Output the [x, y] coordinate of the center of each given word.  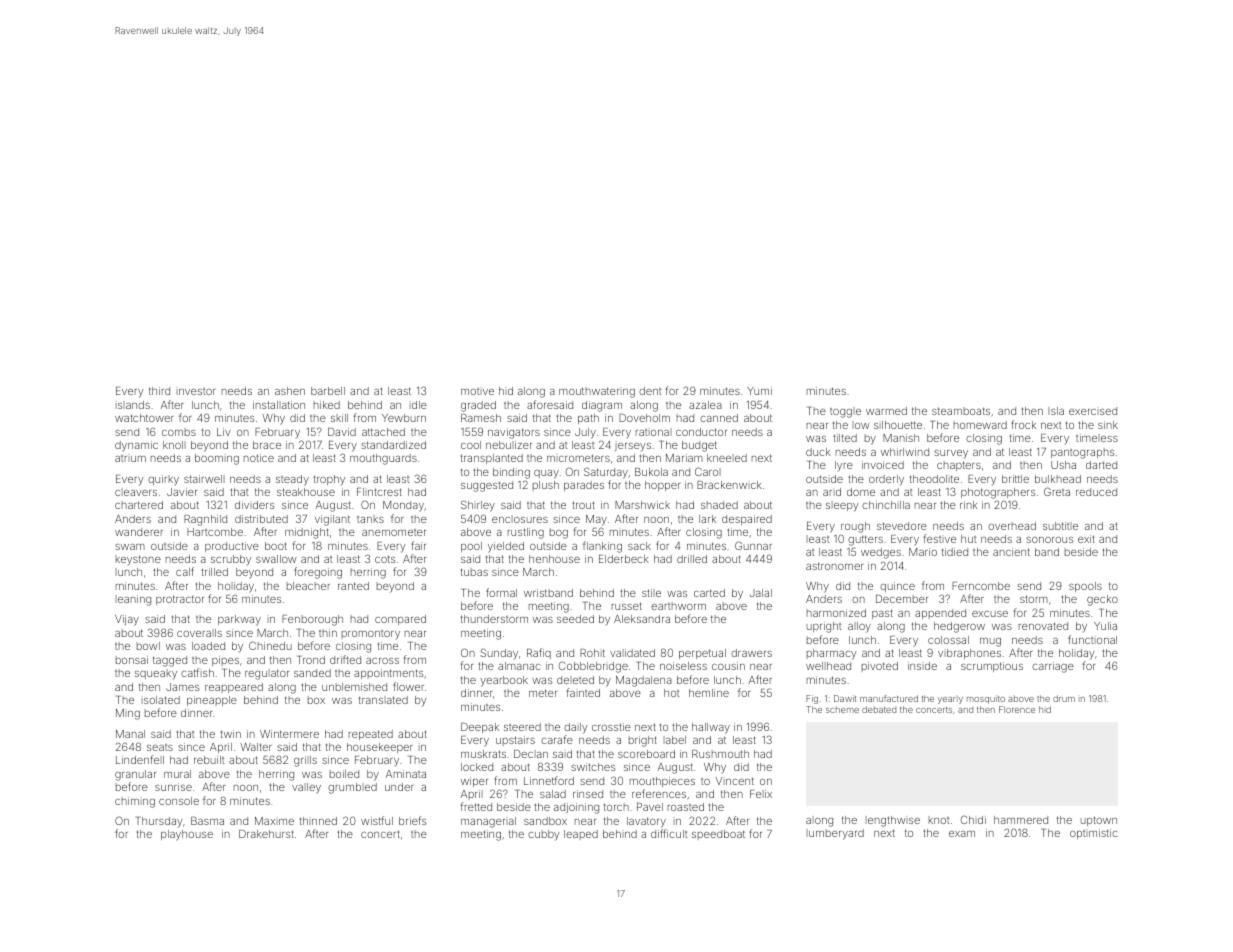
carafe [557, 739]
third [159, 391]
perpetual [702, 654]
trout [583, 505]
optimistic [1093, 834]
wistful [377, 820]
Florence [1017, 709]
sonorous [1049, 540]
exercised [1093, 411]
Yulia [1105, 626]
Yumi [759, 391]
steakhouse [306, 492]
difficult [669, 833]
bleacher [308, 586]
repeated [371, 735]
